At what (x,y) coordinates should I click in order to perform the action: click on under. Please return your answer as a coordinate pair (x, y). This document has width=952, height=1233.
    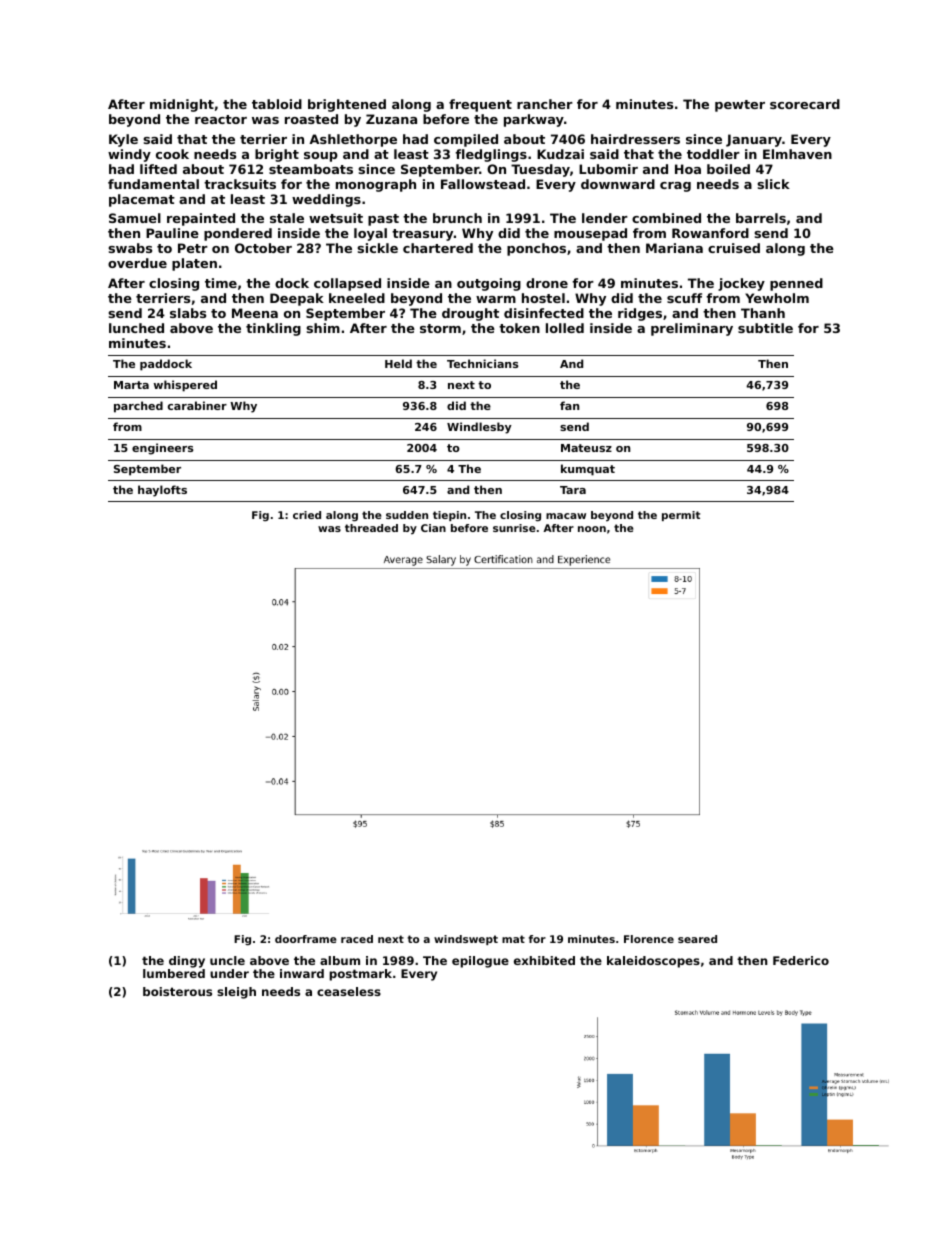
    Looking at the image, I should click on (229, 973).
